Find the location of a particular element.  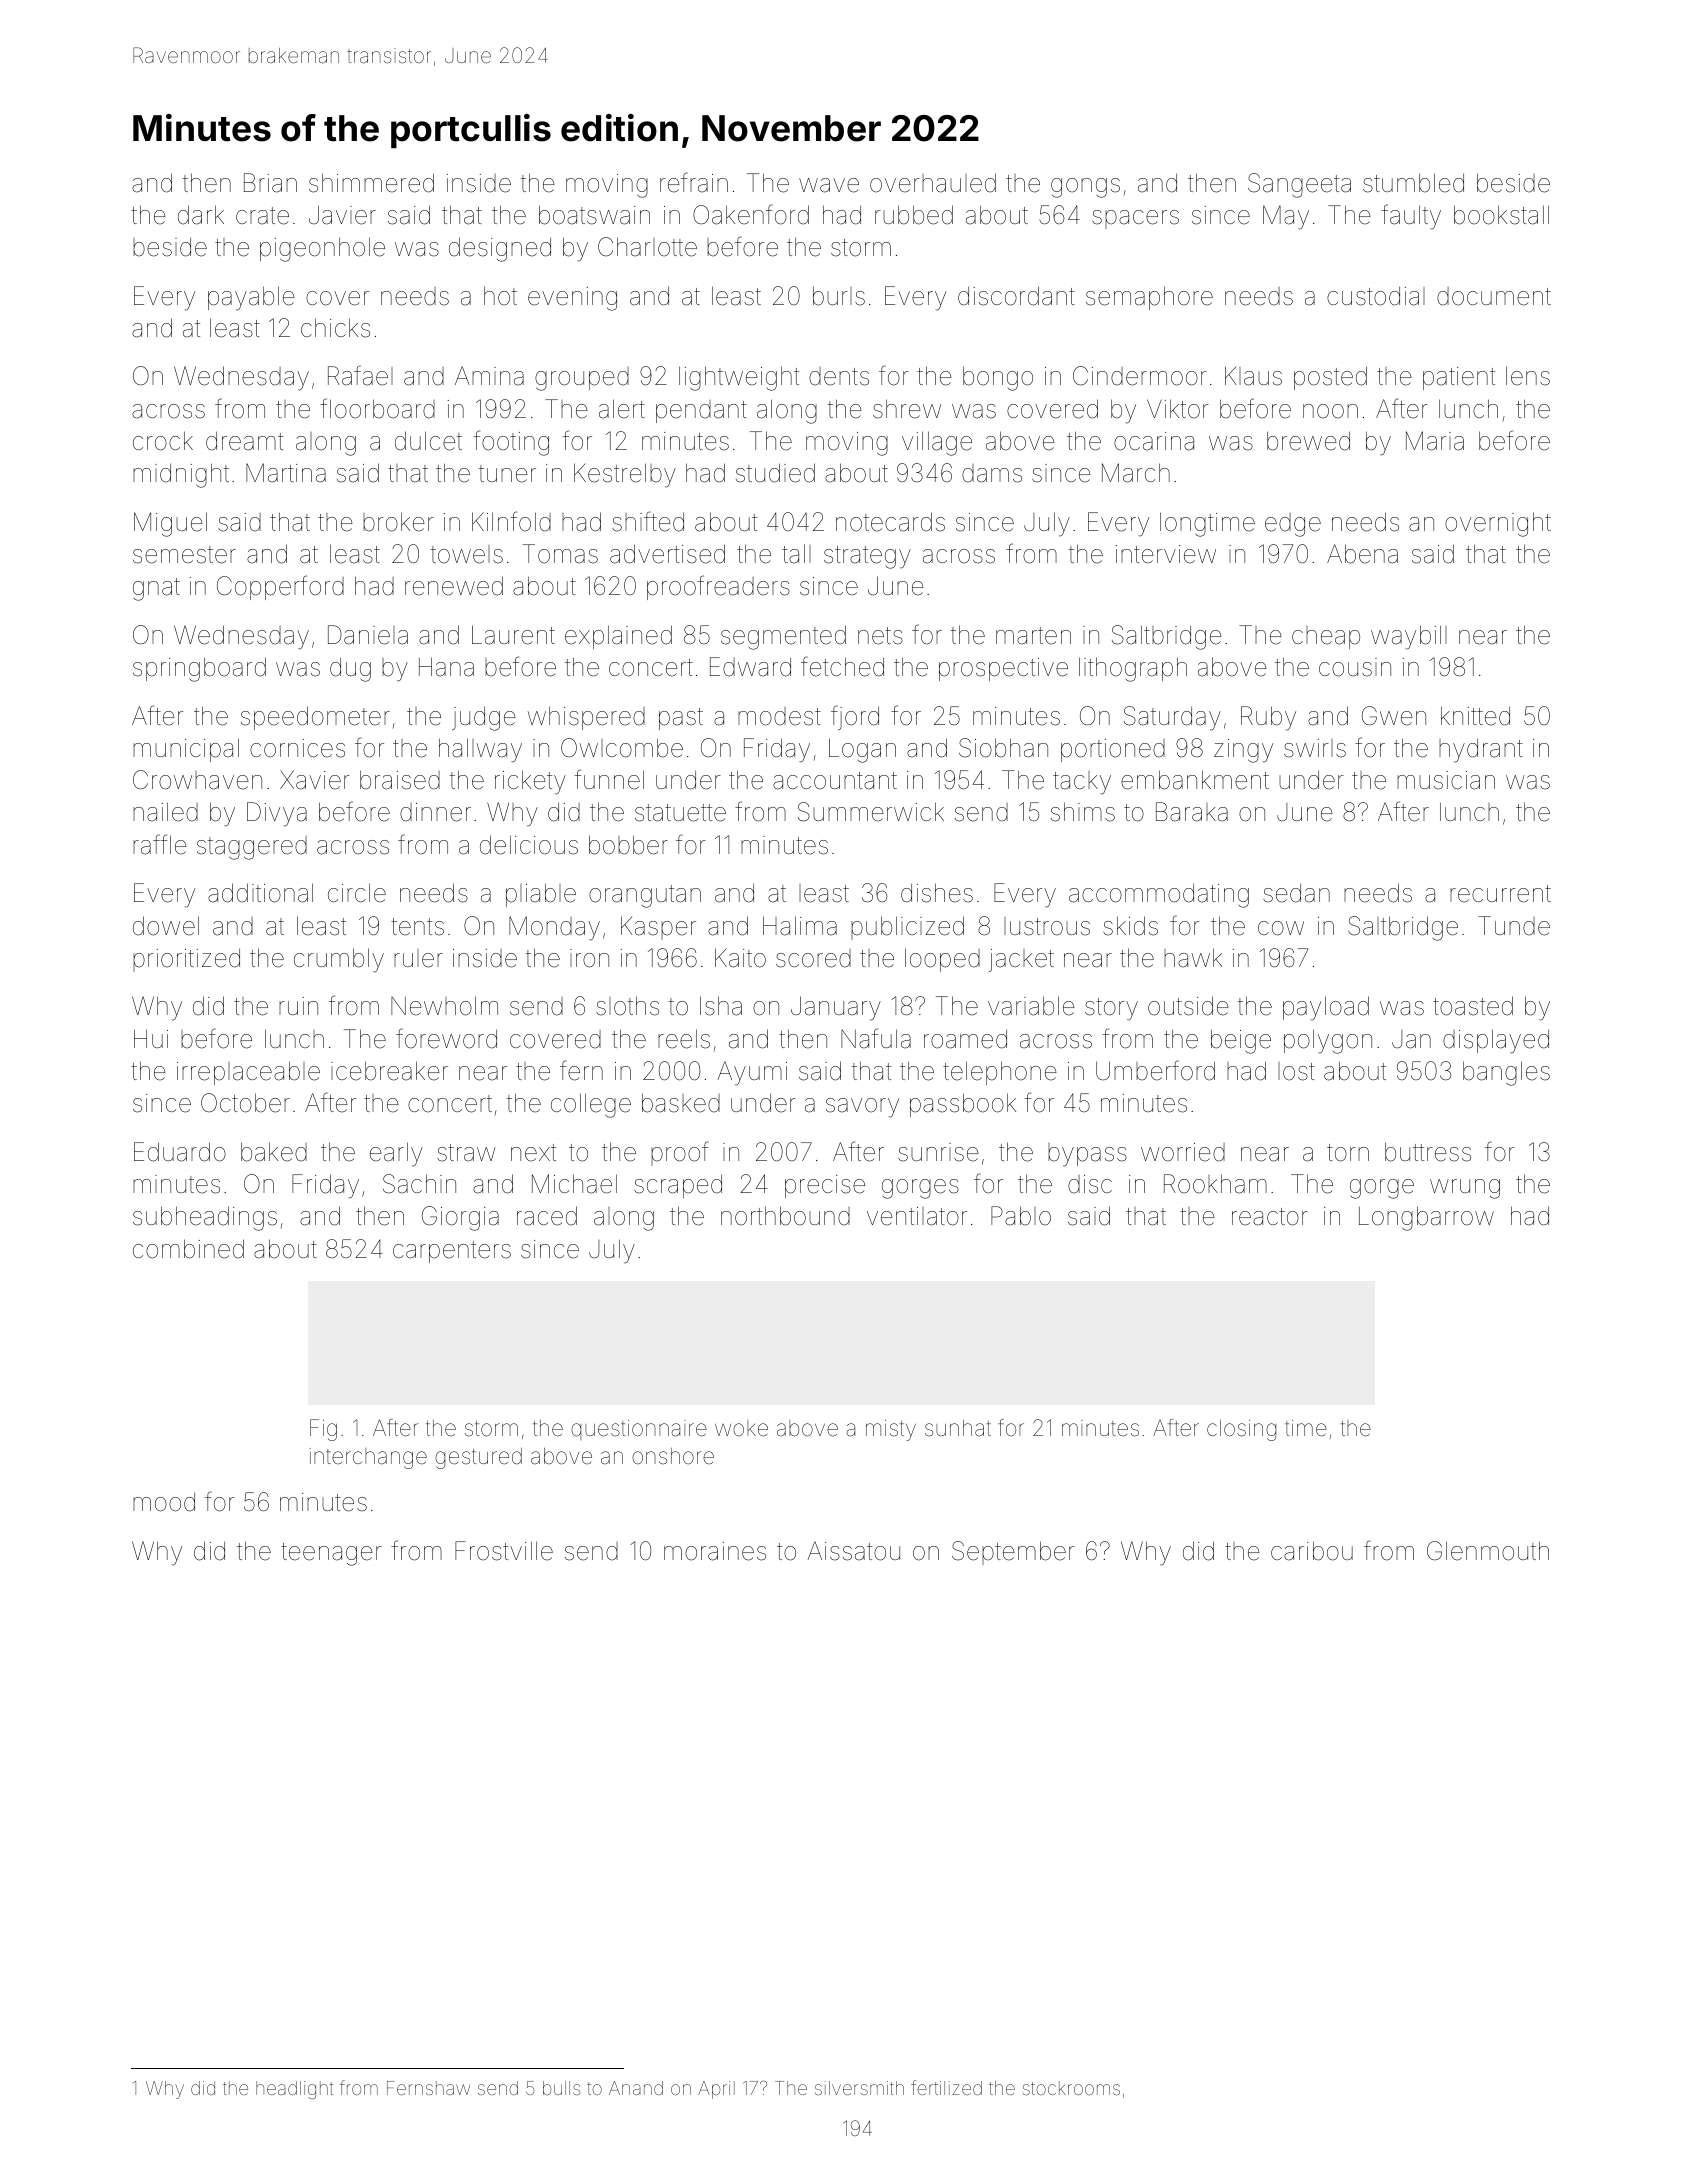

Laurent is located at coordinates (513, 635).
